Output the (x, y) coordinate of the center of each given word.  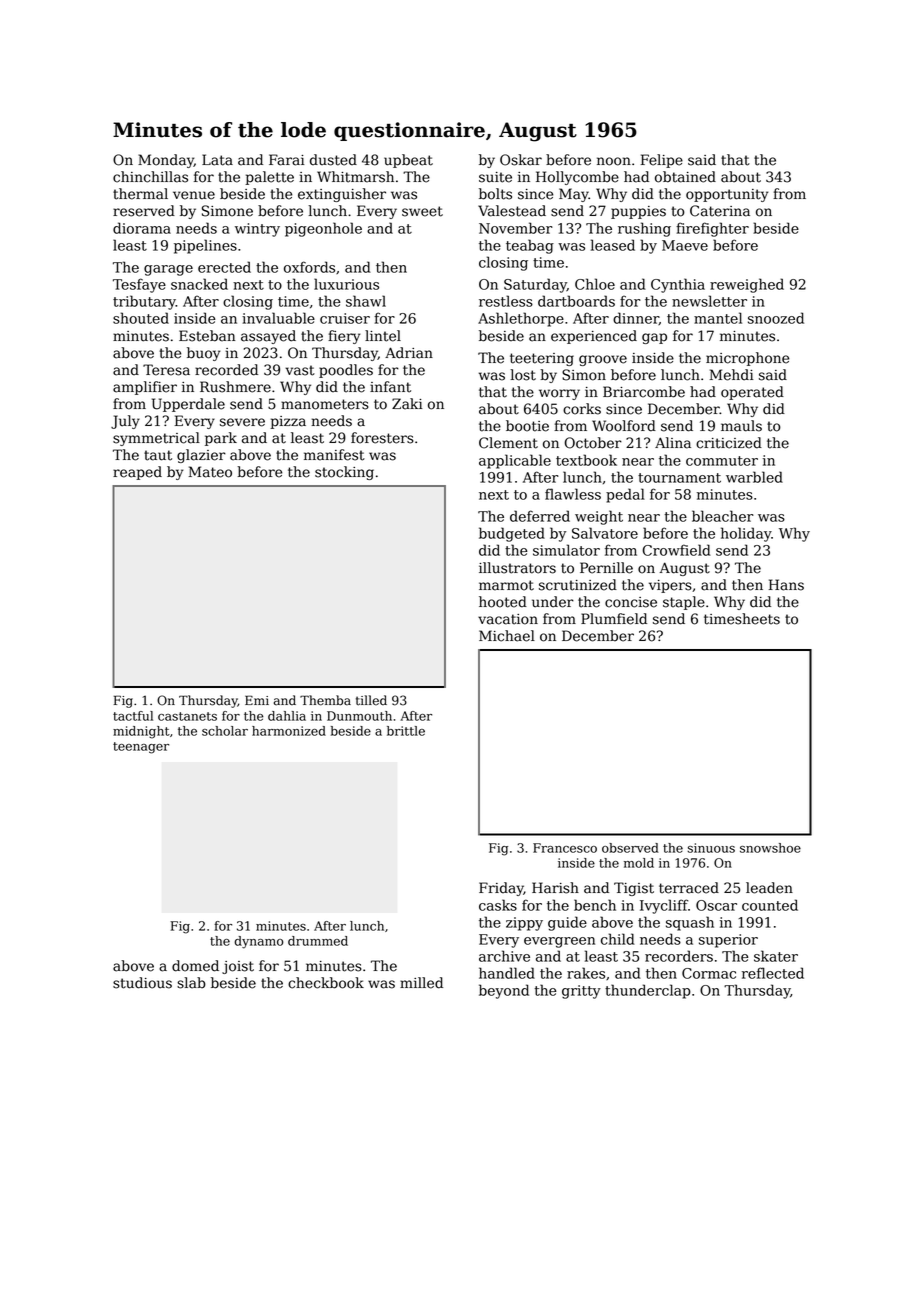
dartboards (576, 301)
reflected (773, 973)
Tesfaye (139, 285)
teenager (141, 748)
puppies (638, 212)
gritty (581, 992)
